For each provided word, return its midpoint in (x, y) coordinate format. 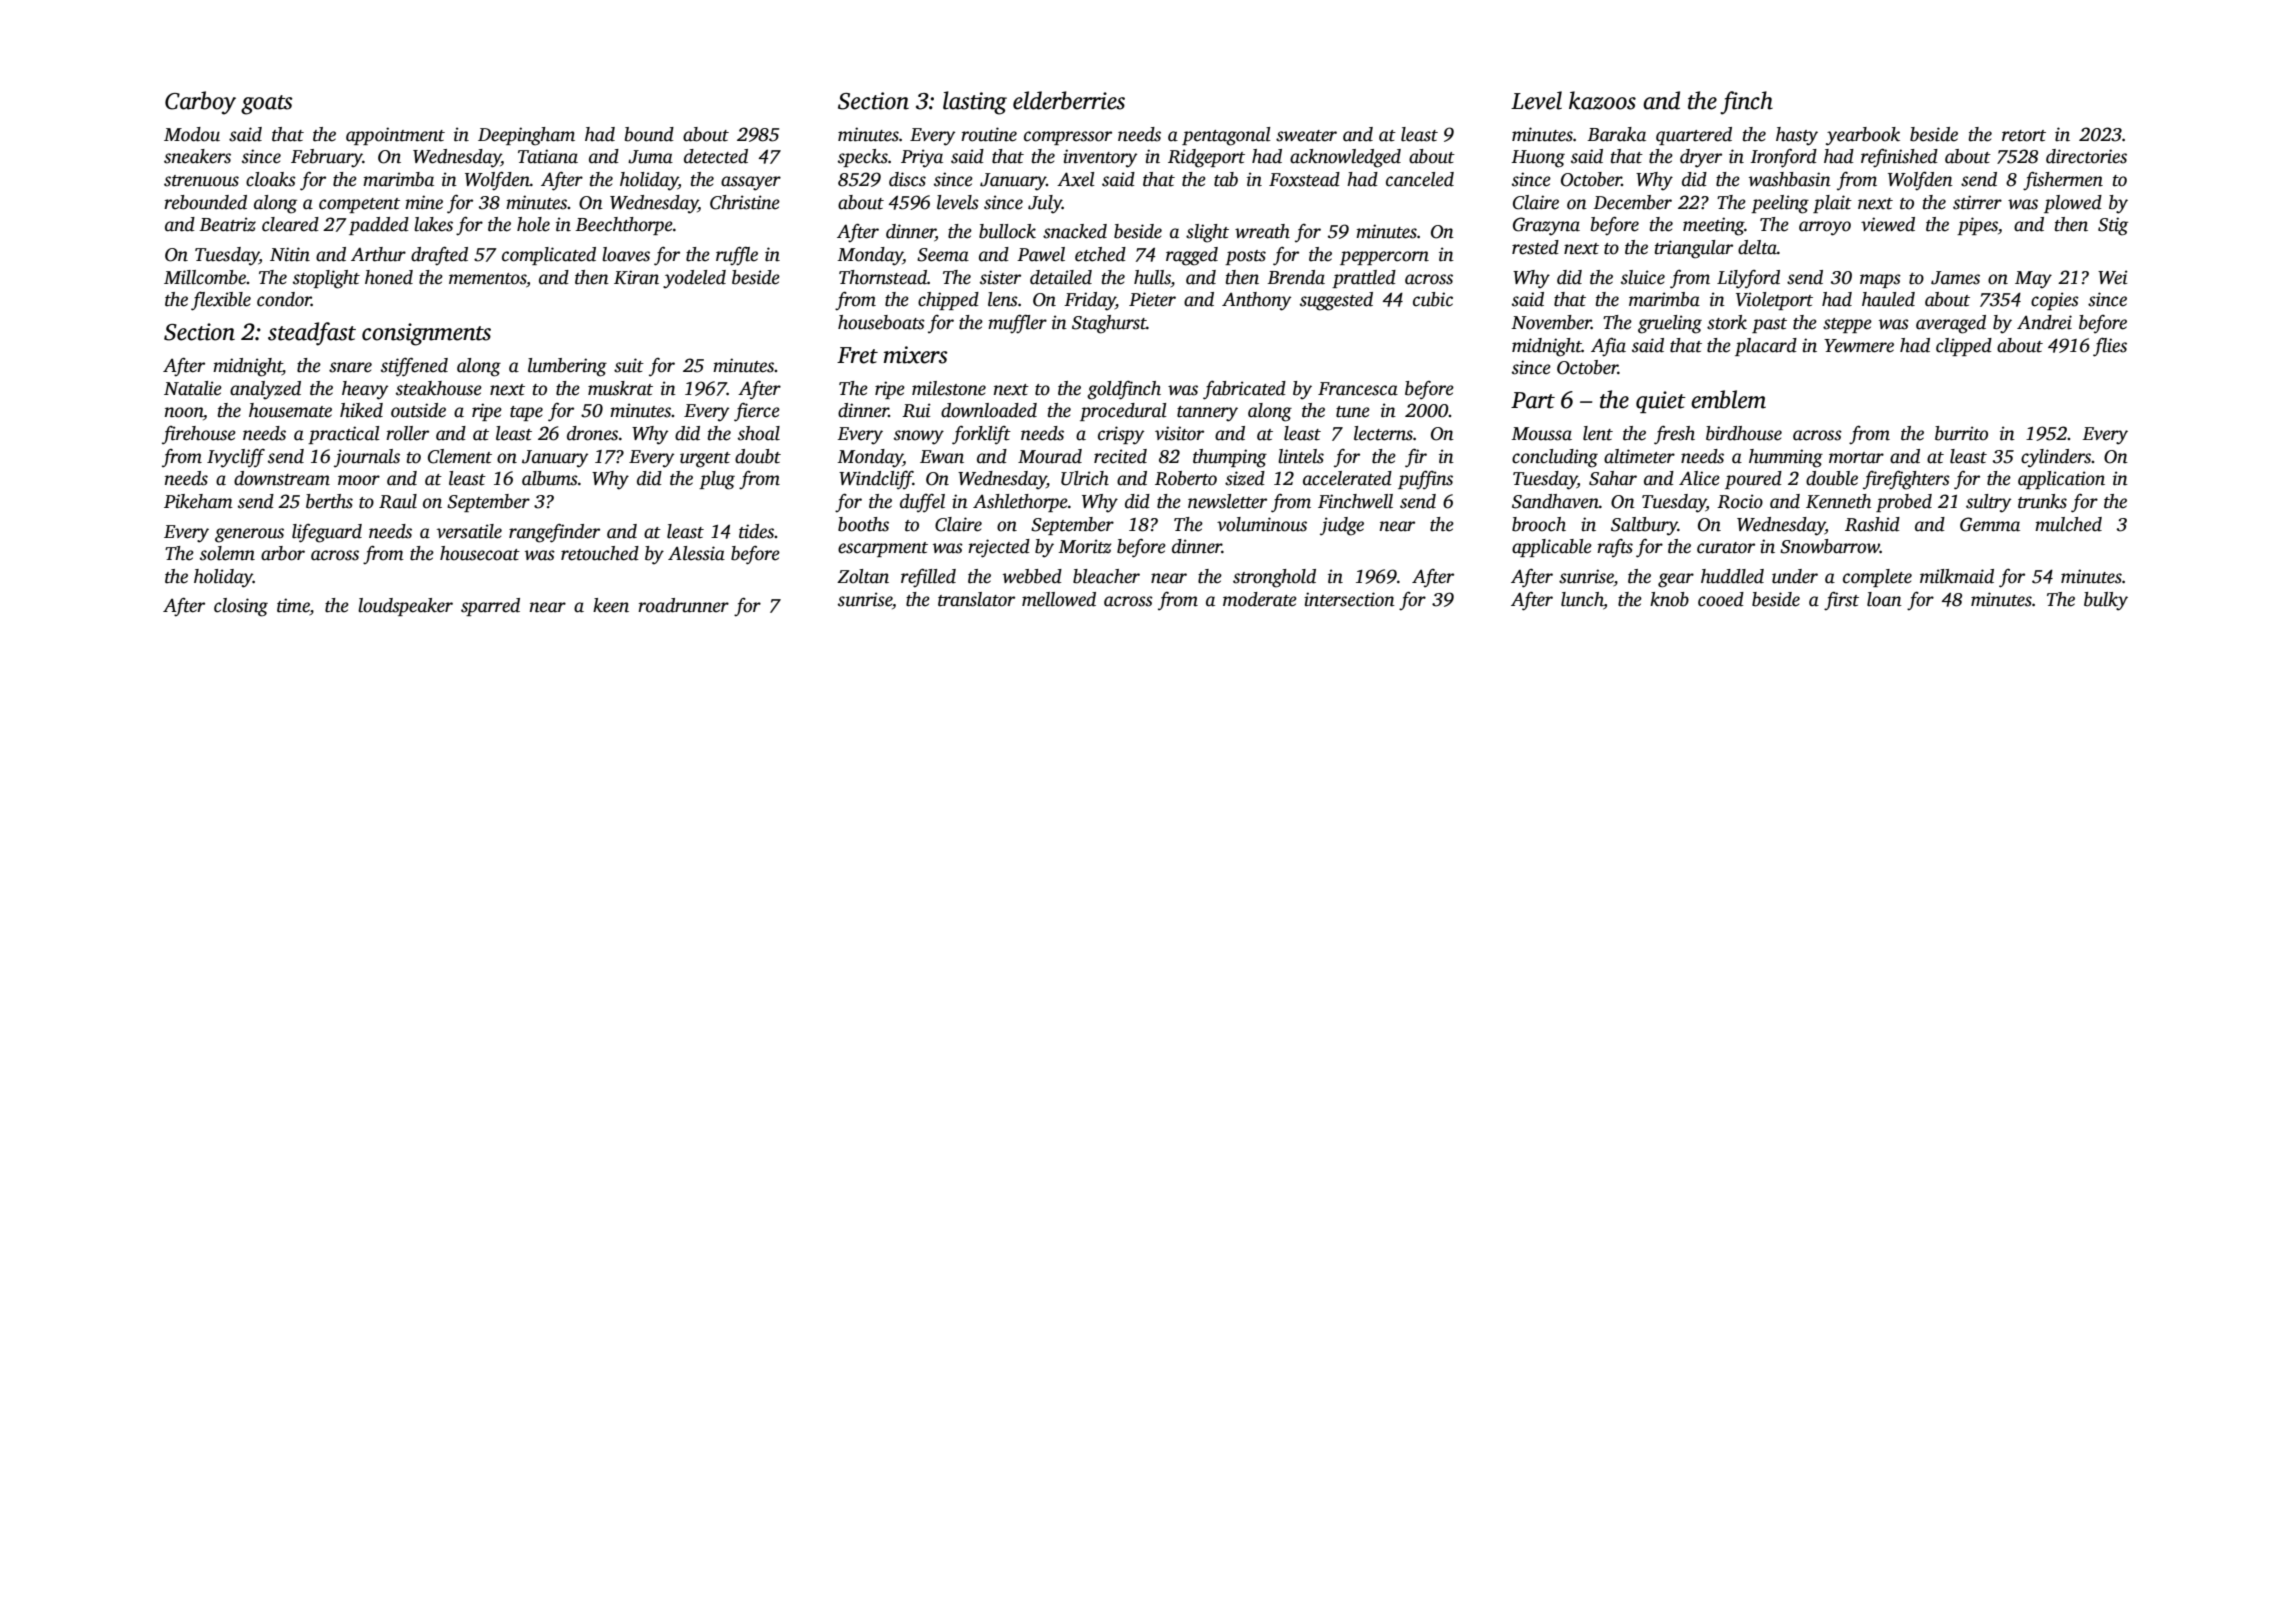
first (1841, 601)
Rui (916, 410)
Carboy (200, 103)
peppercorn (1384, 258)
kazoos (1602, 100)
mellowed (1059, 599)
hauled (1888, 299)
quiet (1661, 402)
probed (1904, 503)
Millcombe (205, 277)
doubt (758, 456)
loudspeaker (405, 607)
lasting (975, 103)
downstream (282, 478)
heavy (365, 390)
